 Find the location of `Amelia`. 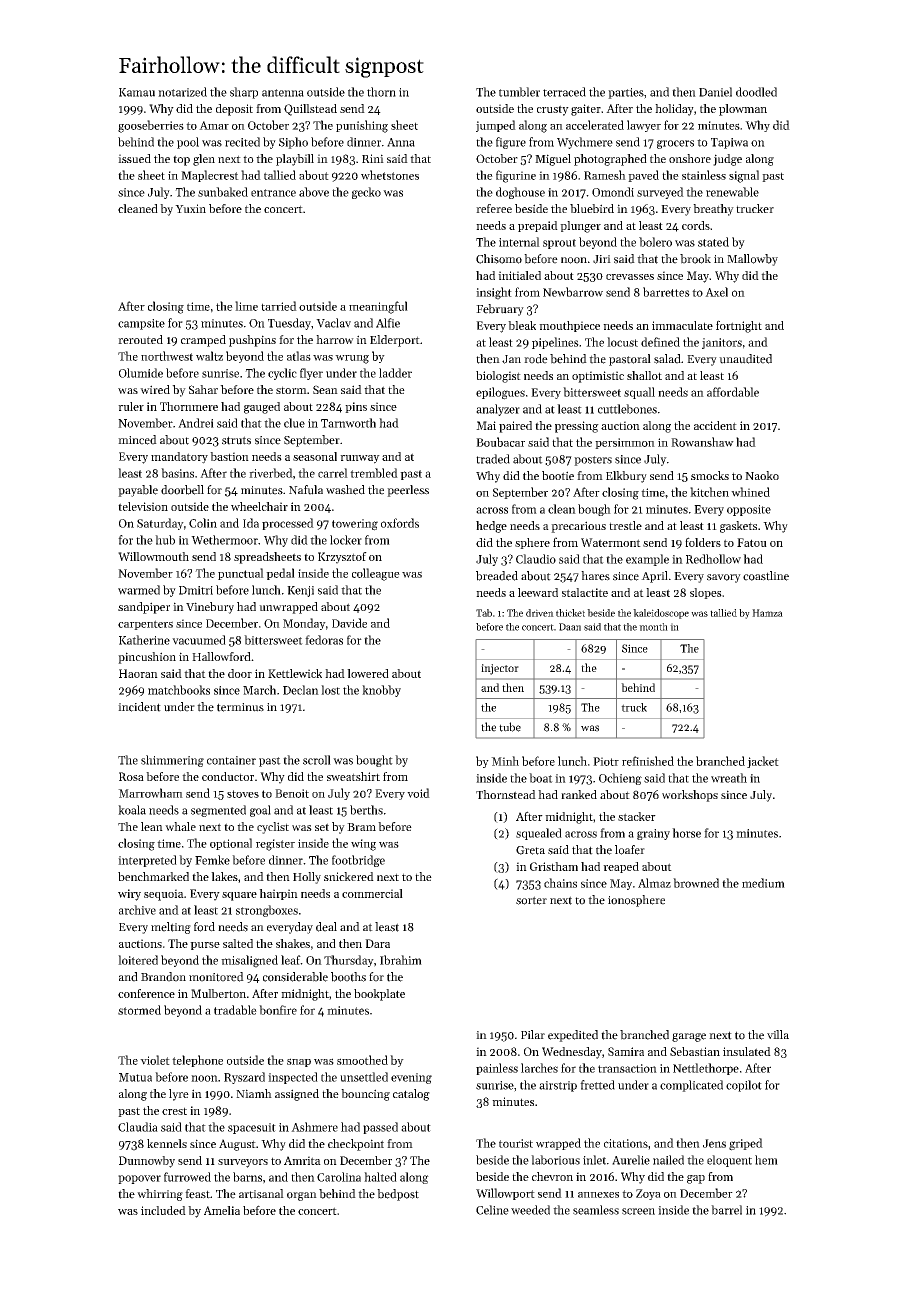

Amelia is located at coordinates (222, 1210).
